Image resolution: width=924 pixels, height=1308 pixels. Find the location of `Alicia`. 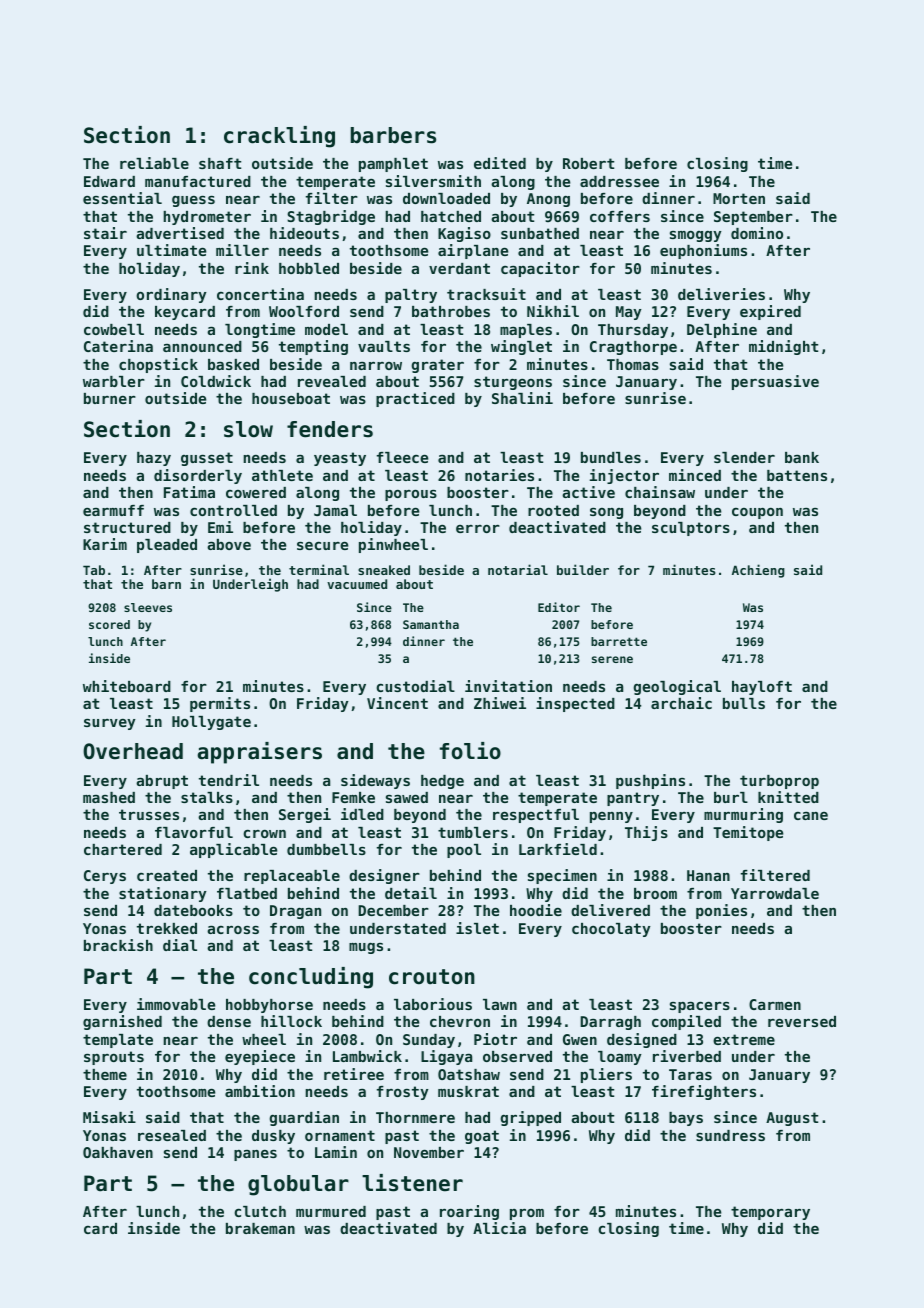

Alicia is located at coordinates (499, 1228).
